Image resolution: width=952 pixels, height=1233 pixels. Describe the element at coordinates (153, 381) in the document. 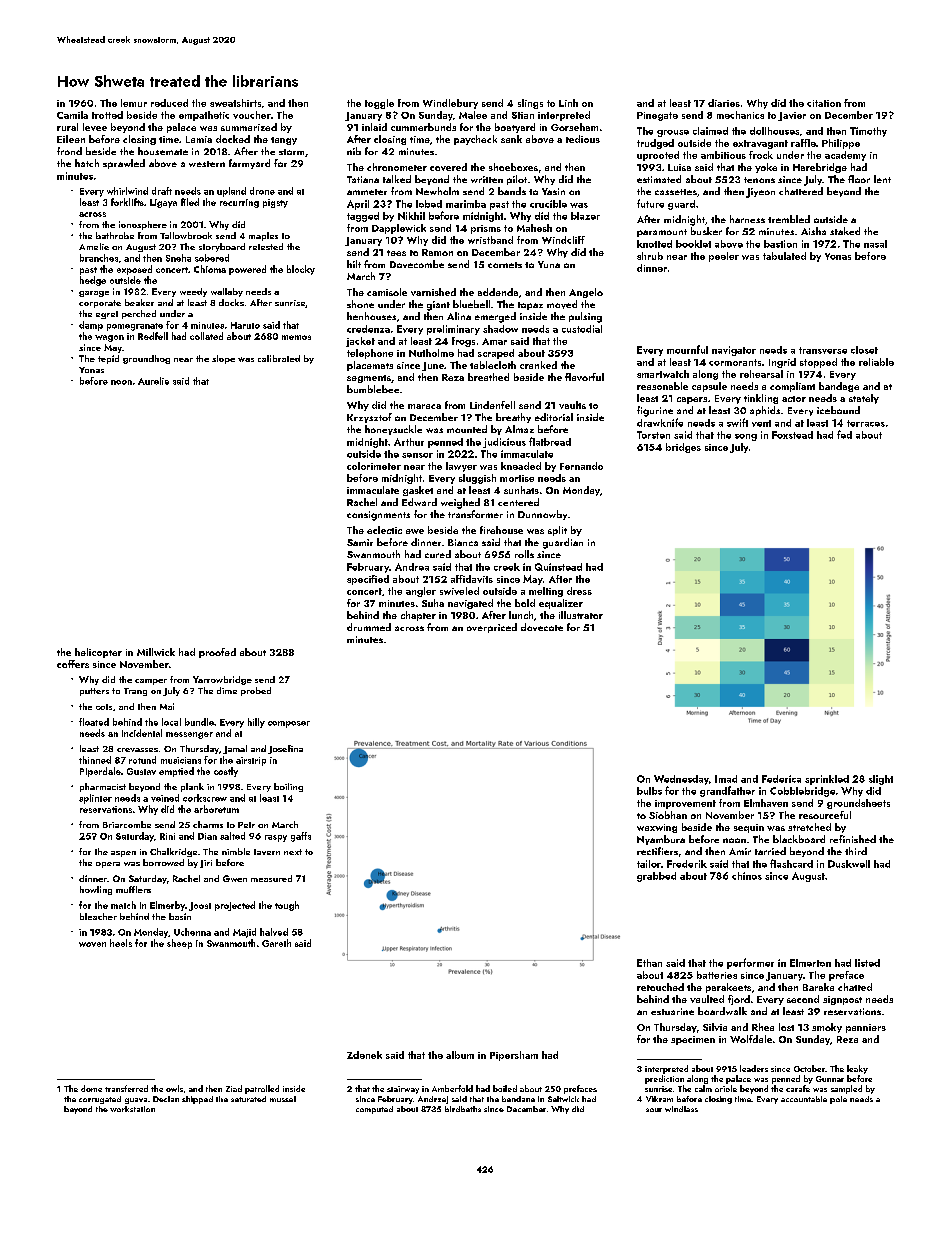

I see `Aurelie` at that location.
